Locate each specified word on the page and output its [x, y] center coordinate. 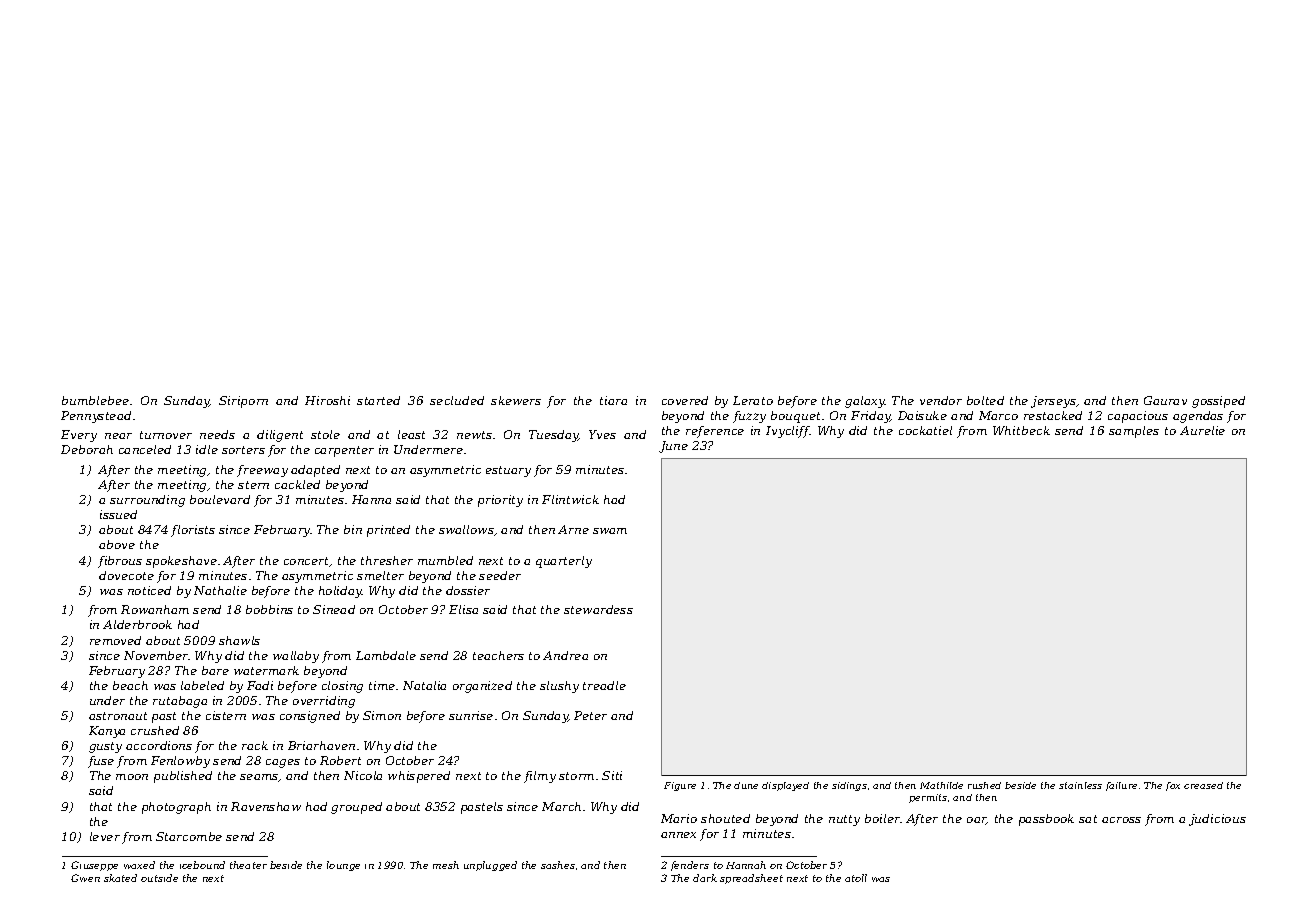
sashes [558, 865]
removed [115, 640]
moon [132, 777]
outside [159, 878]
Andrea [565, 655]
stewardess [598, 609]
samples [1134, 432]
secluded [457, 400]
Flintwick [570, 499]
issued [118, 514]
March [561, 806]
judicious [1217, 820]
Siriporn [243, 402]
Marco [998, 415]
